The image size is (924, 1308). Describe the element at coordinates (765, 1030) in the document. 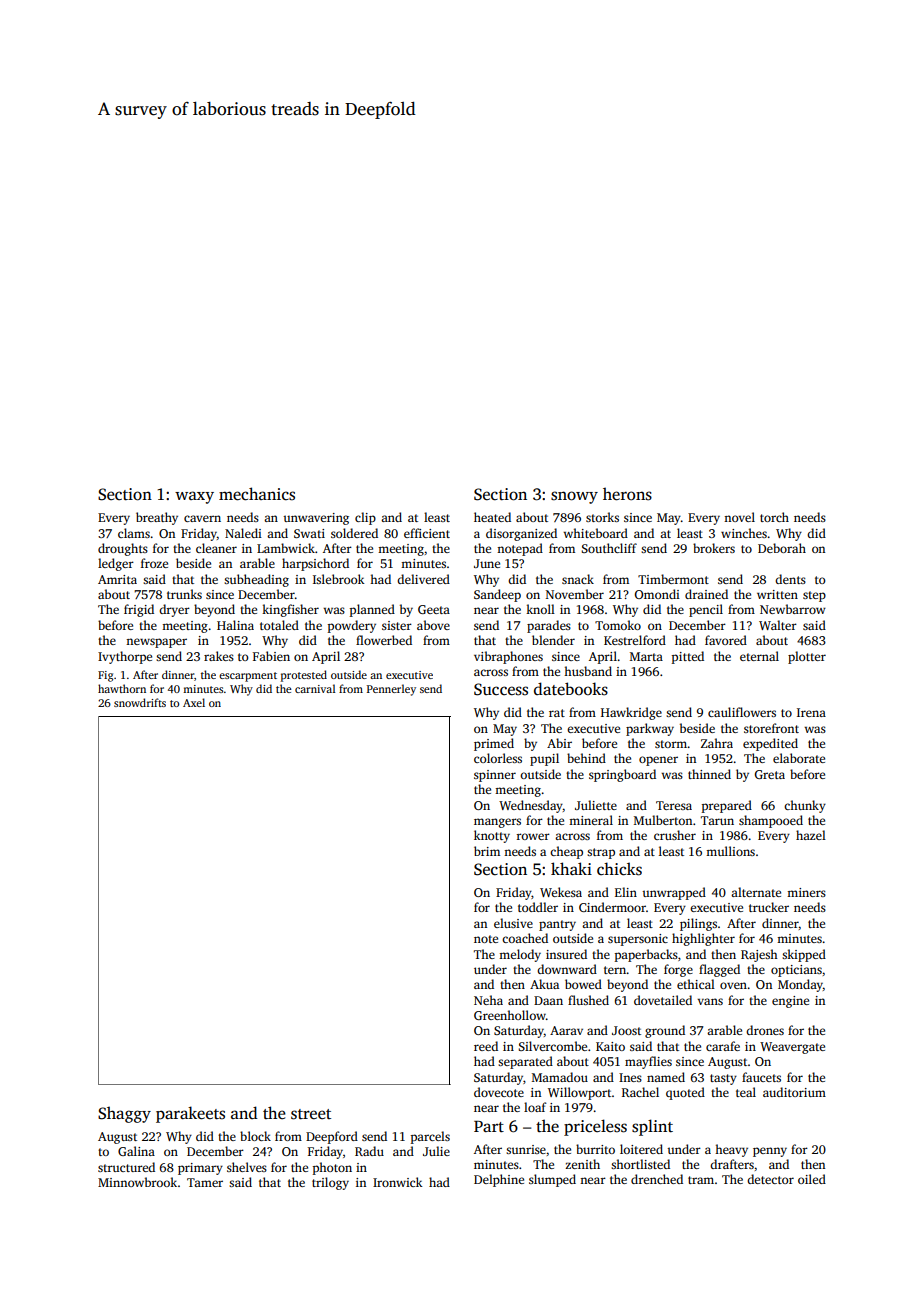

I see `drones` at that location.
